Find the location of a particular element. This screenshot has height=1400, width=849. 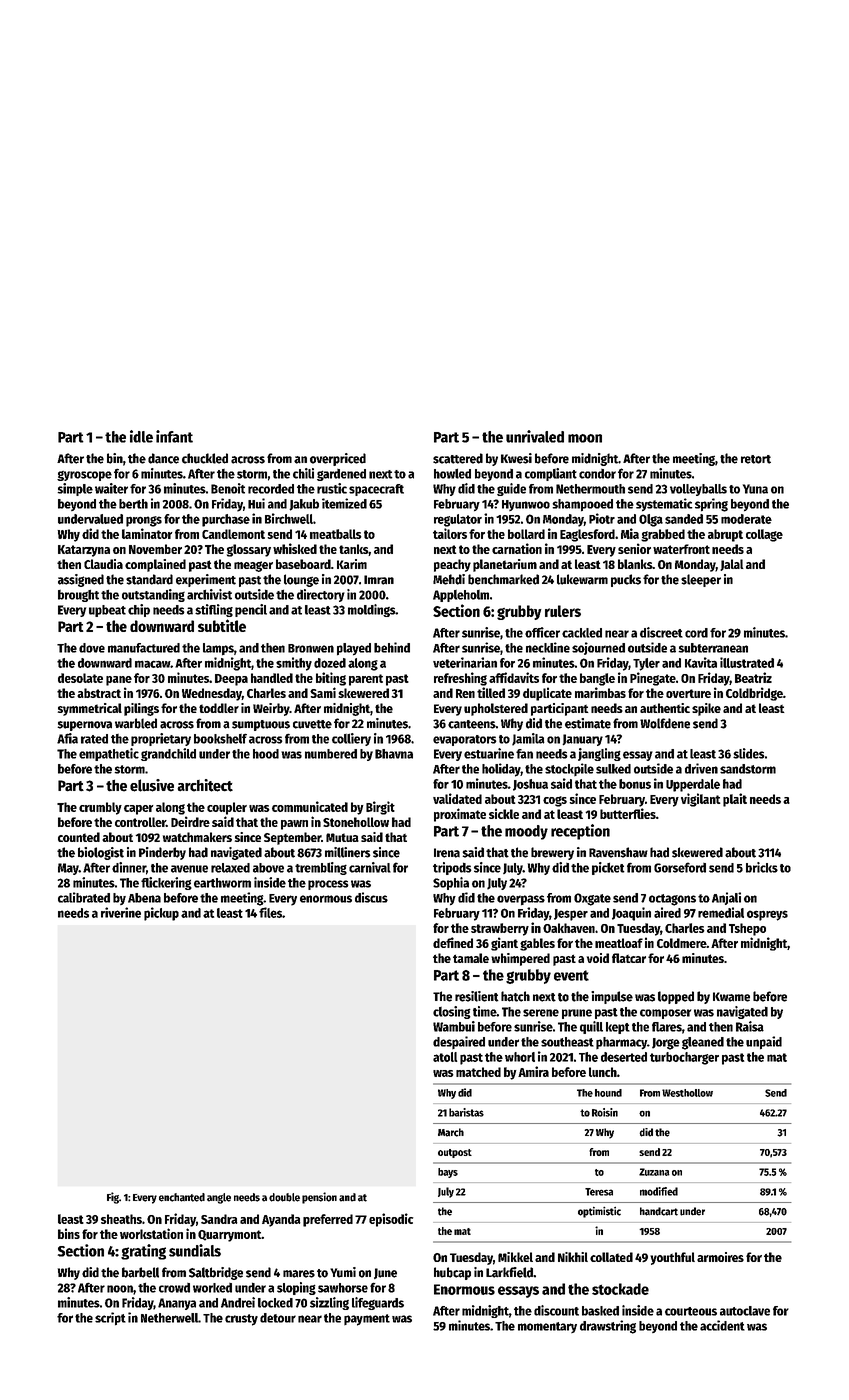

Jorge is located at coordinates (666, 1044).
